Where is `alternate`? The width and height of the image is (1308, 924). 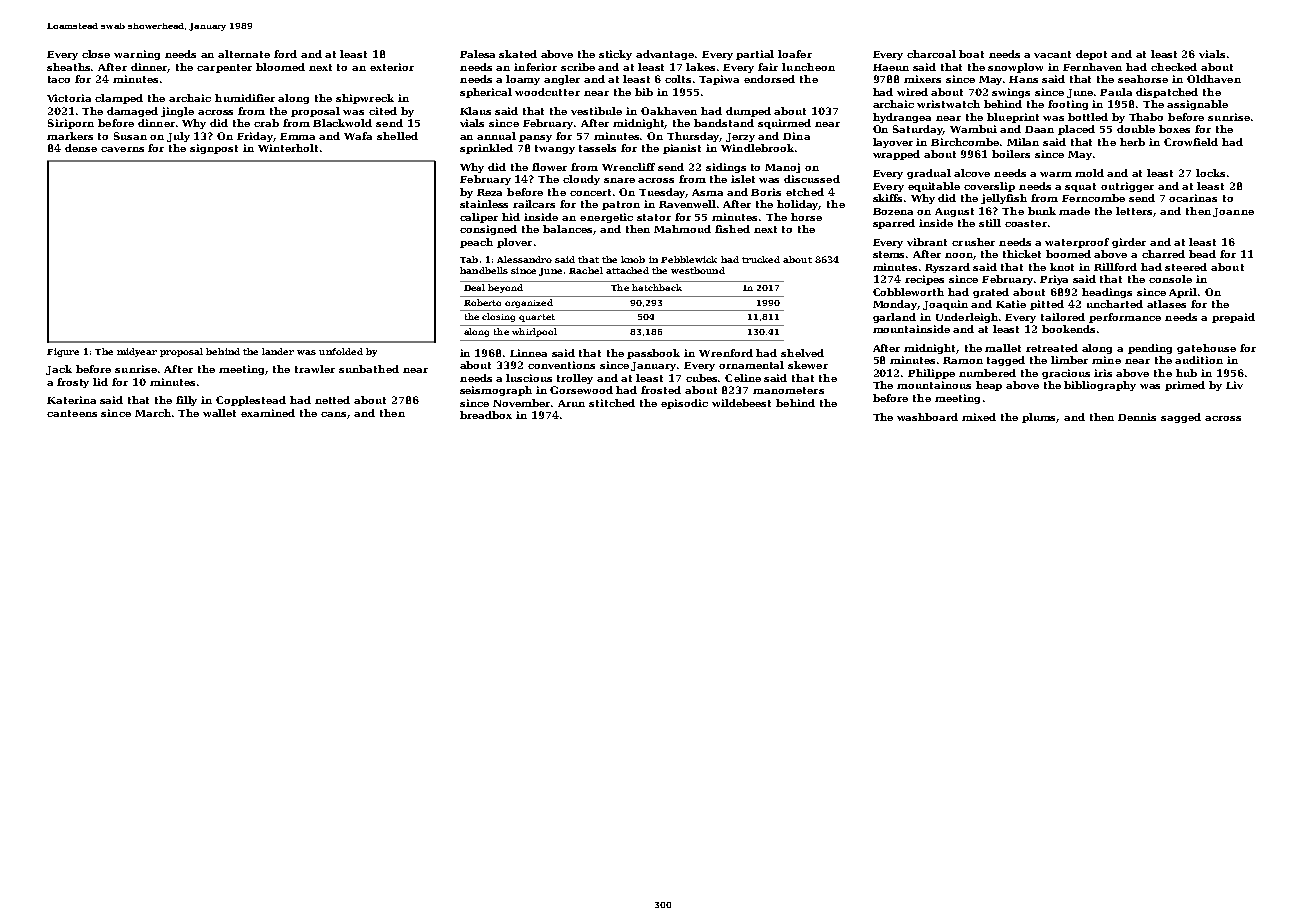 alternate is located at coordinates (244, 54).
